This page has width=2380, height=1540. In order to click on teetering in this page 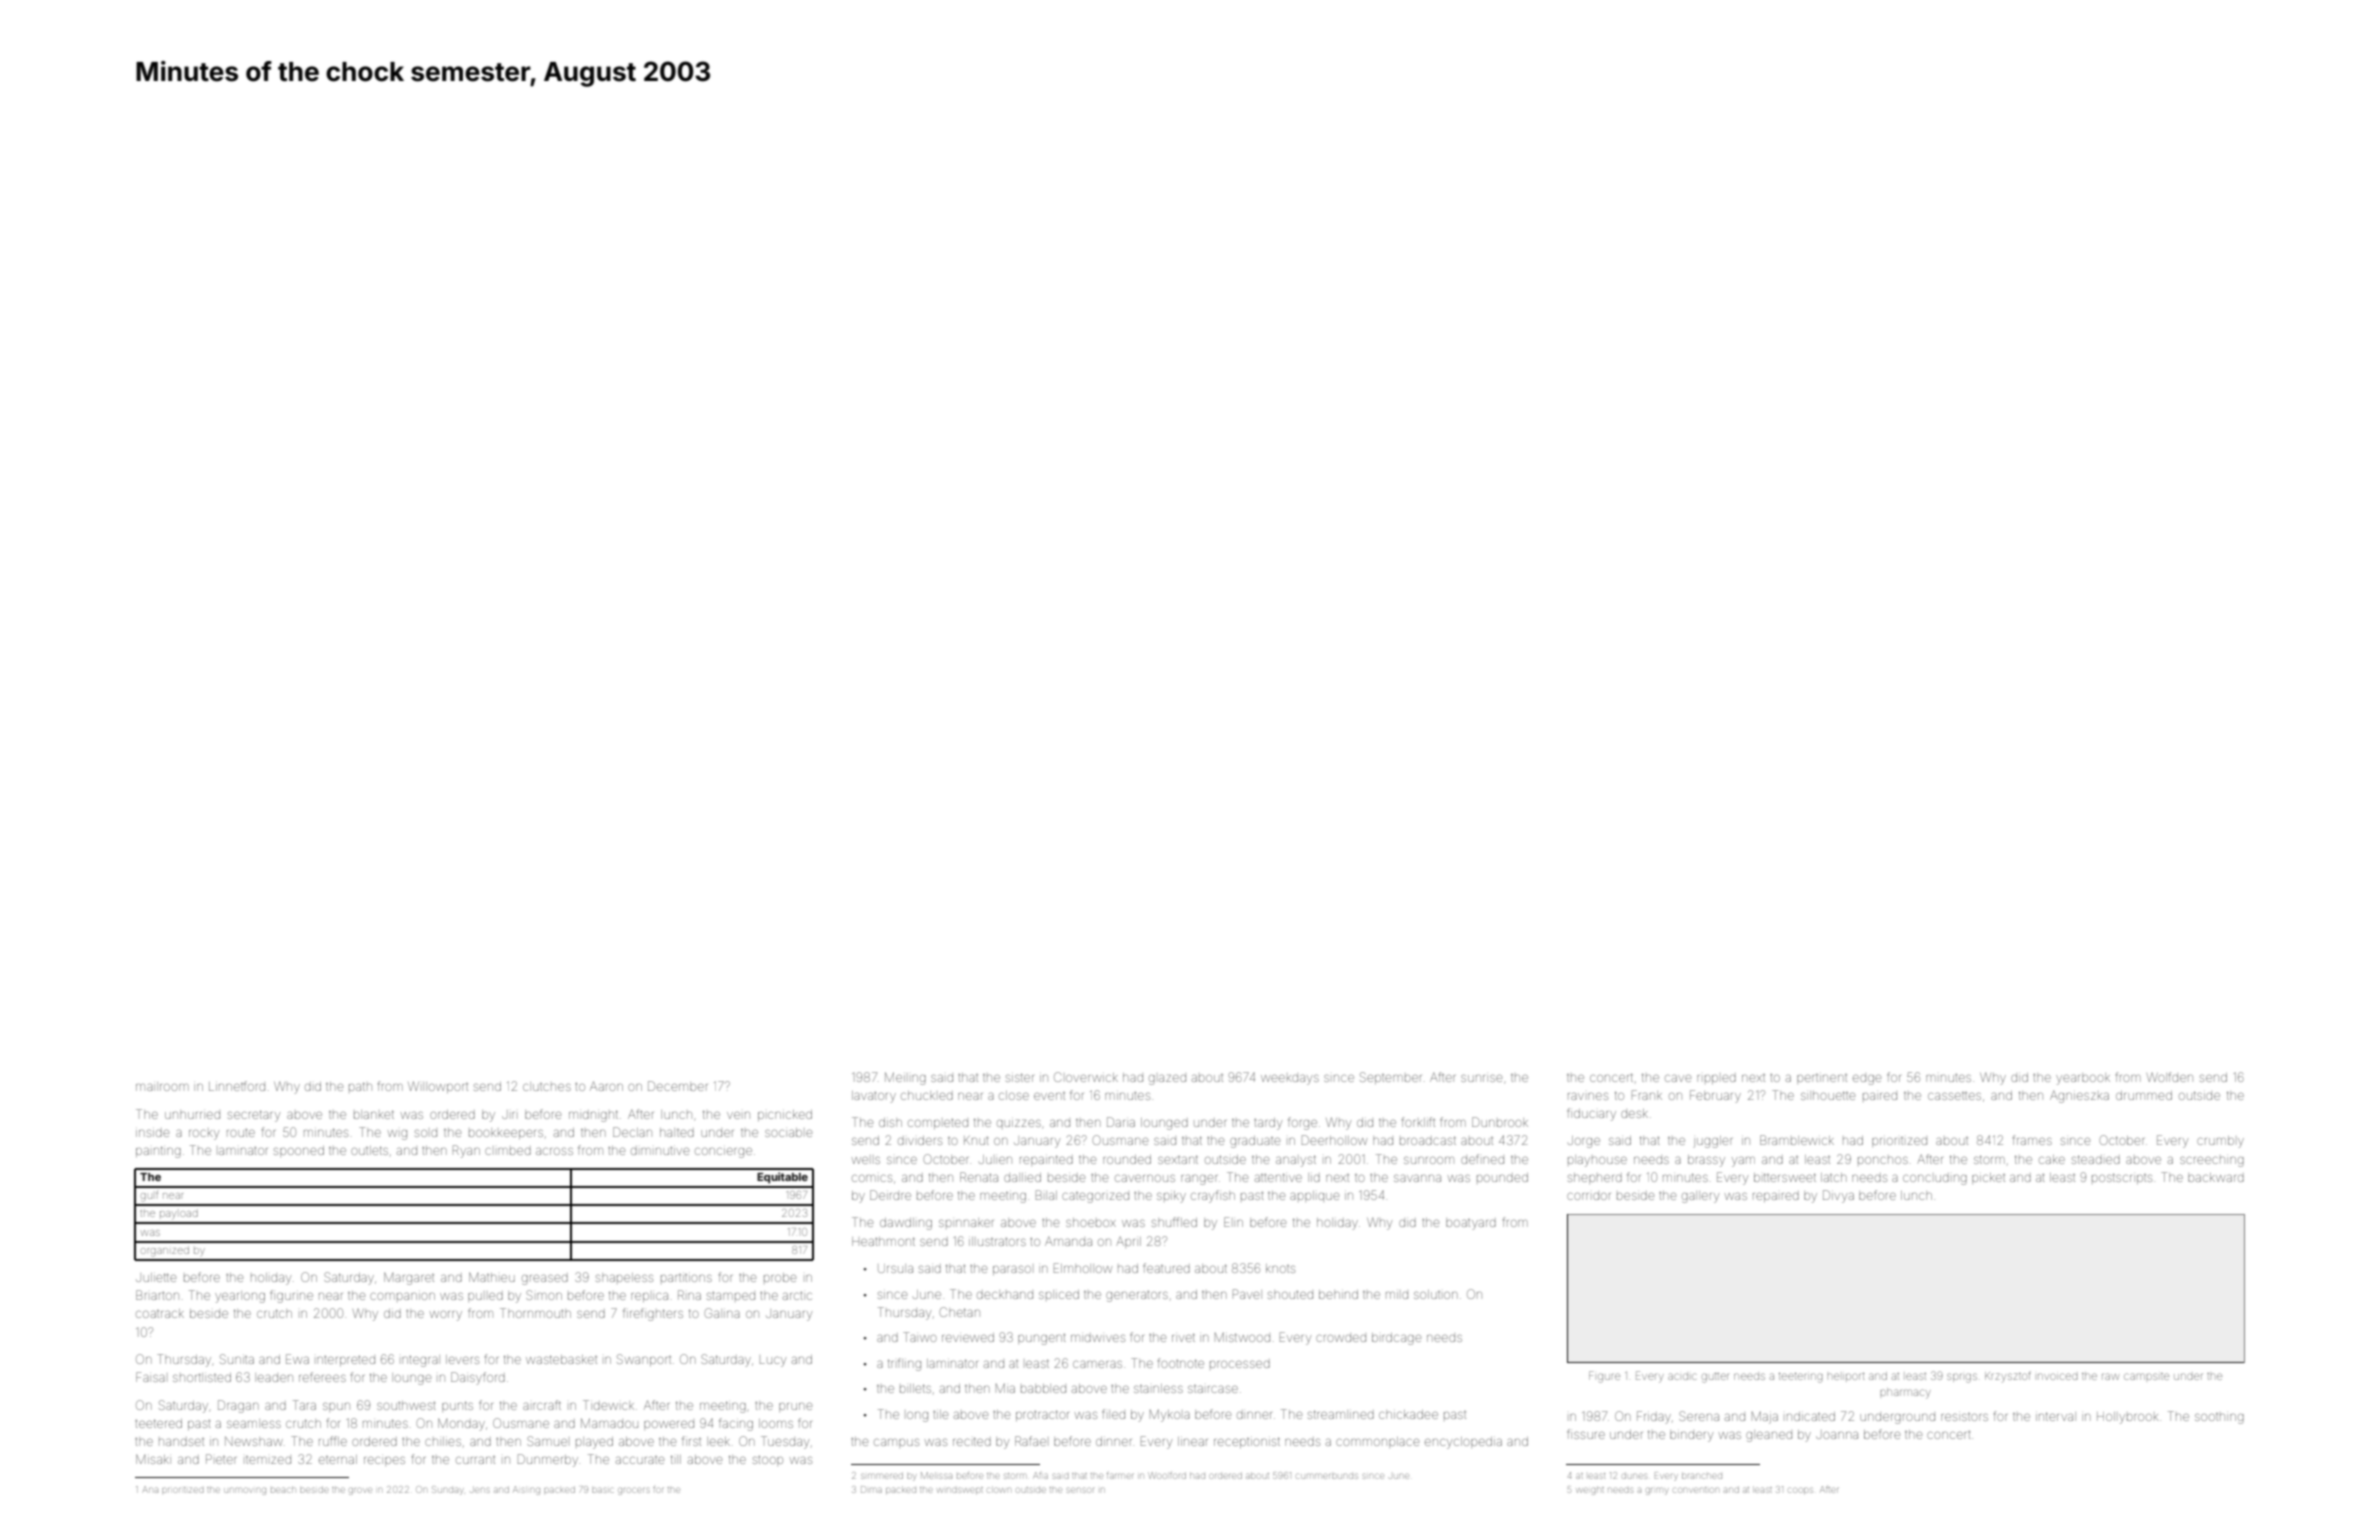, I will do `click(1801, 1378)`.
